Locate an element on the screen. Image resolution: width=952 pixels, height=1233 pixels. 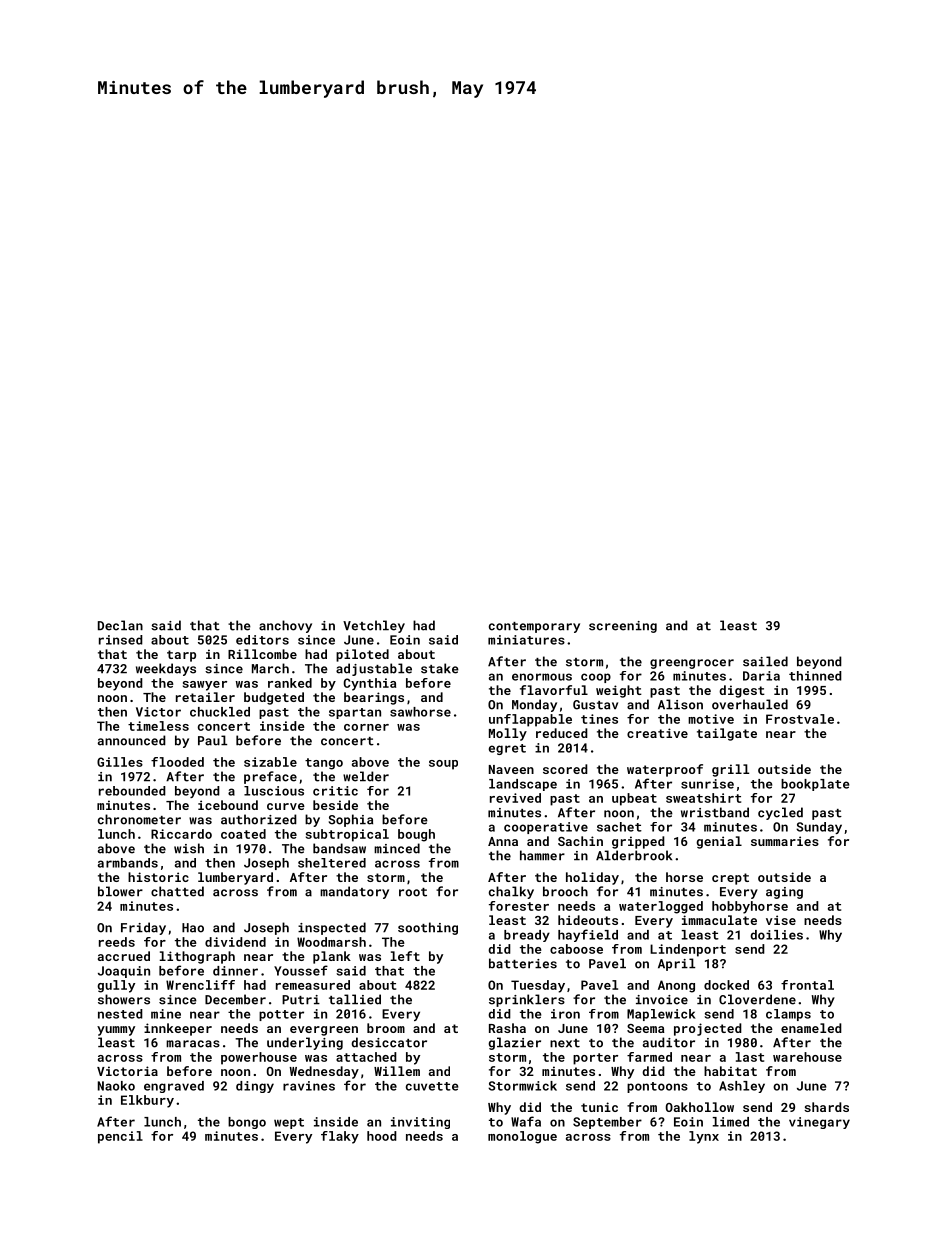
accrued is located at coordinates (124, 956).
